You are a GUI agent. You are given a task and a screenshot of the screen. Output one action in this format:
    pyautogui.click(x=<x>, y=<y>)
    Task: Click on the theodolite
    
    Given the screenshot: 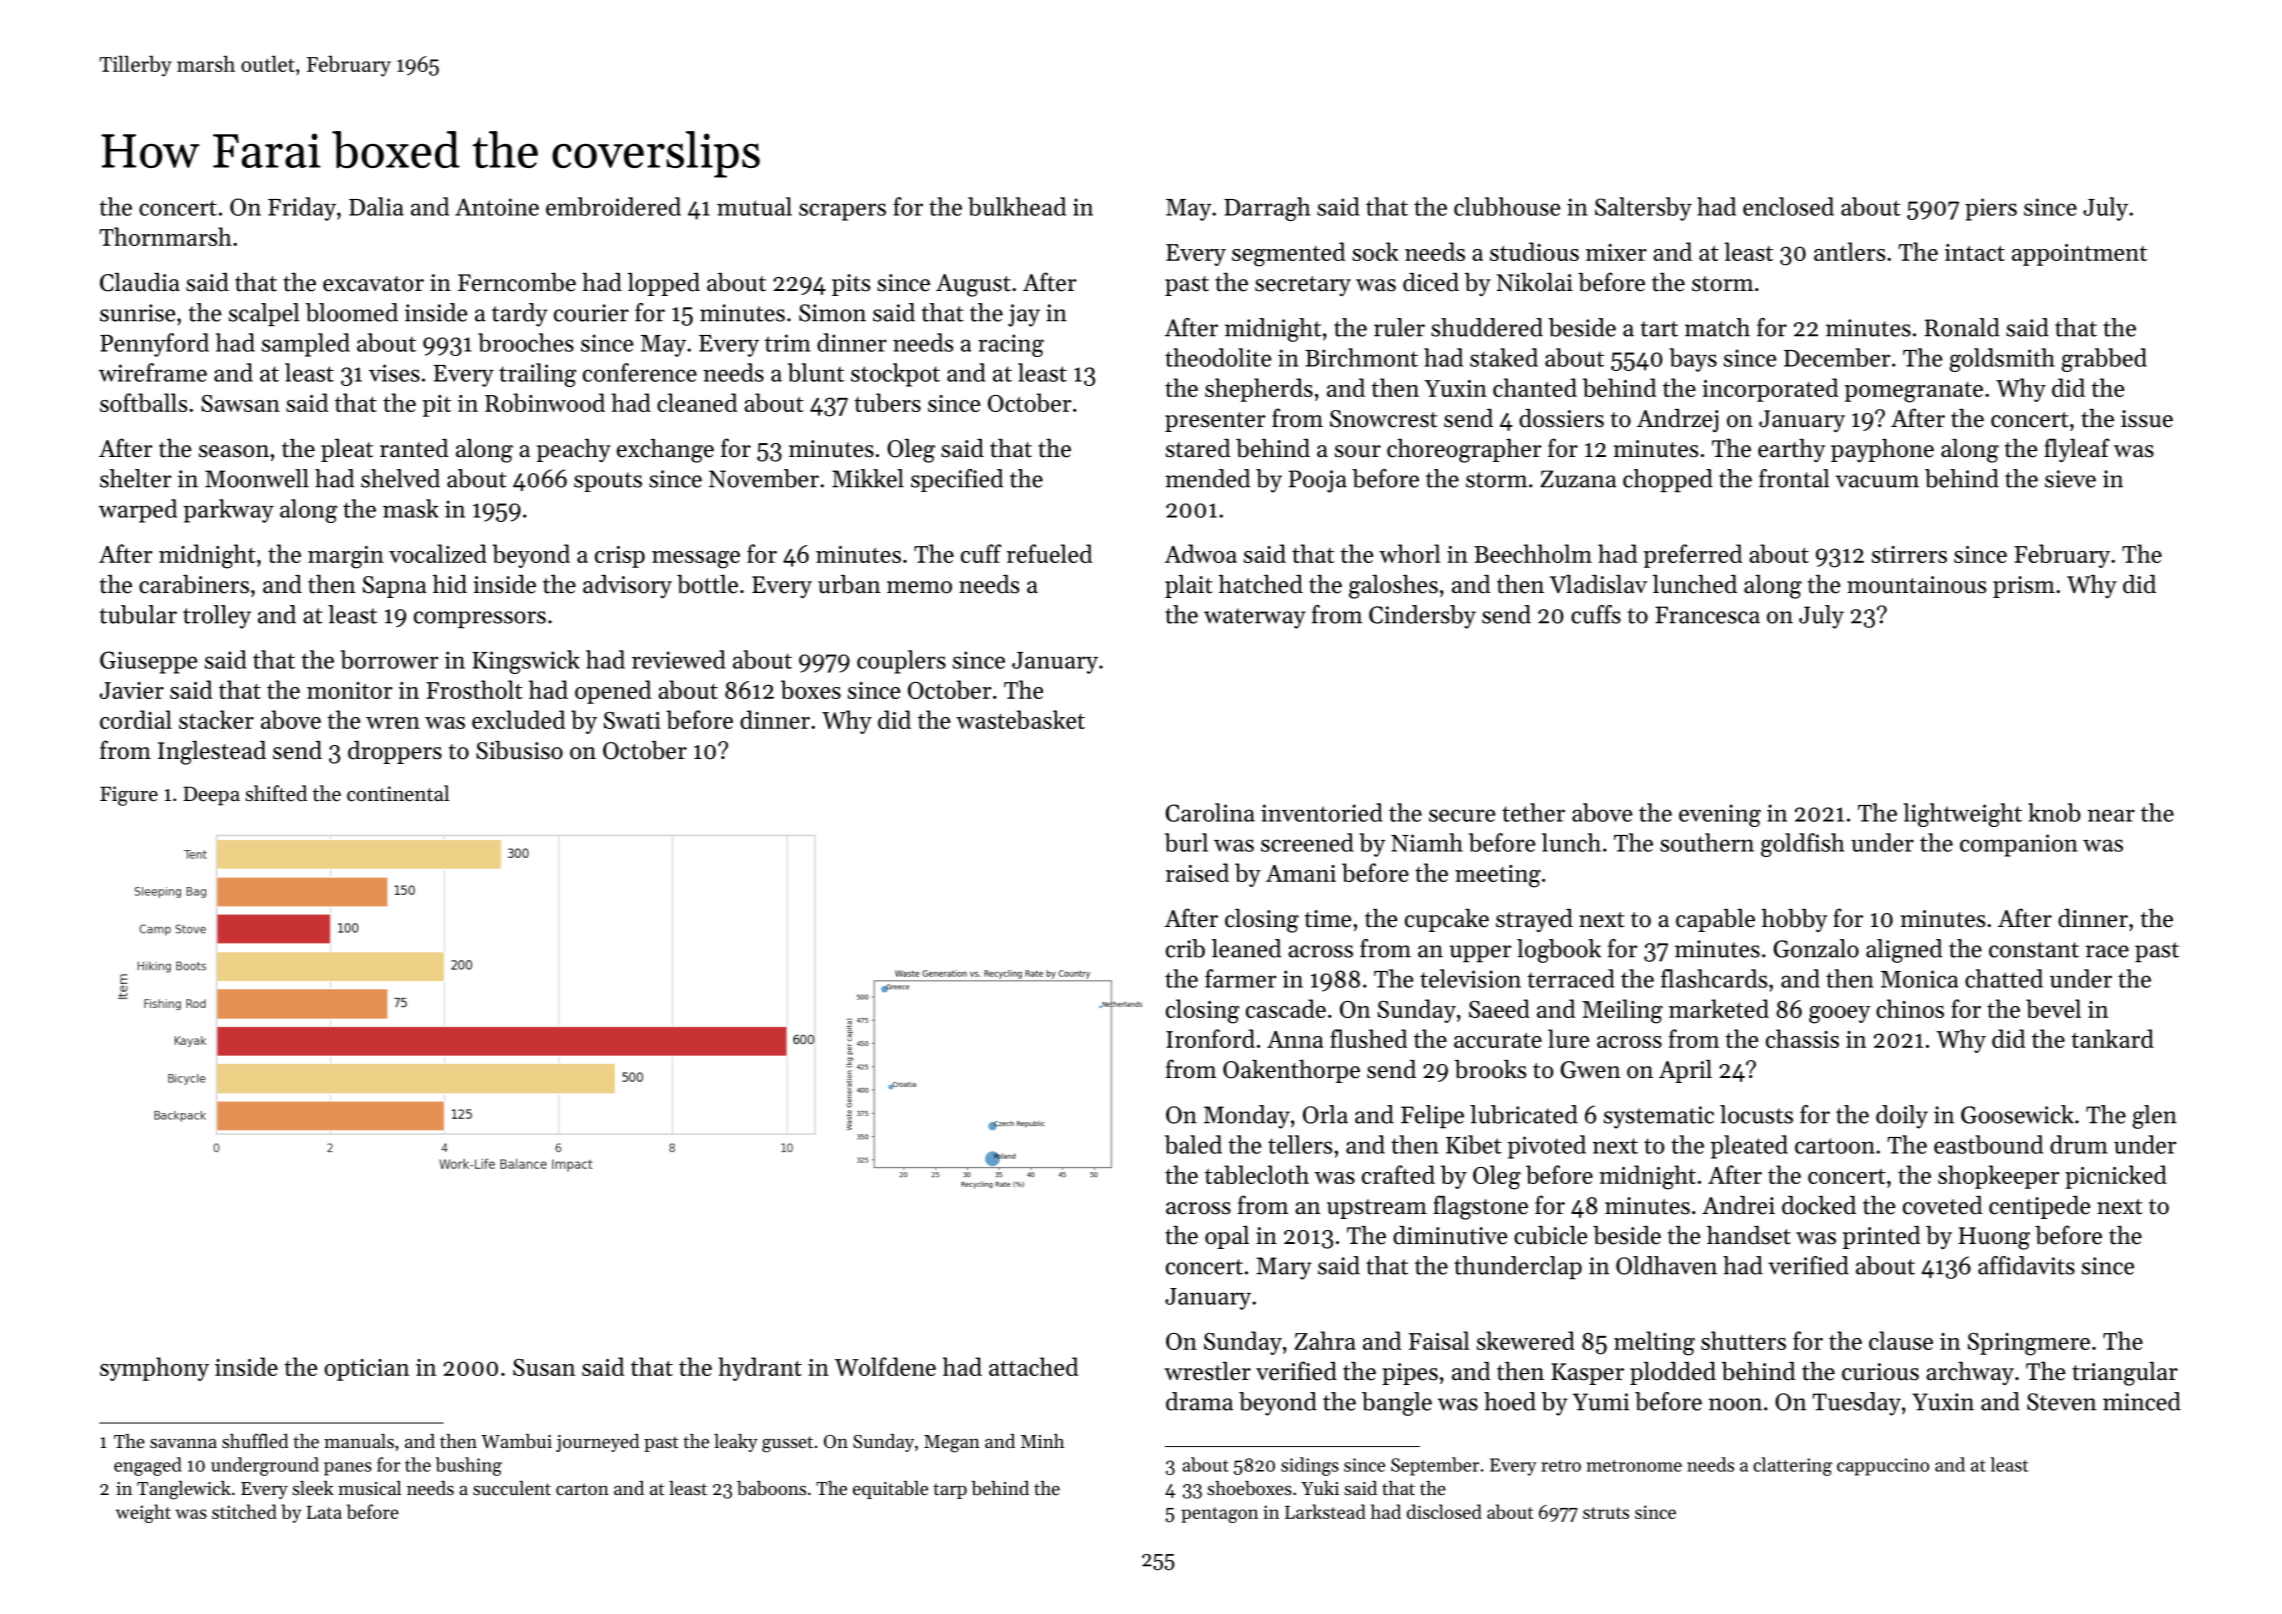 What is the action you would take?
    pyautogui.click(x=1218, y=357)
